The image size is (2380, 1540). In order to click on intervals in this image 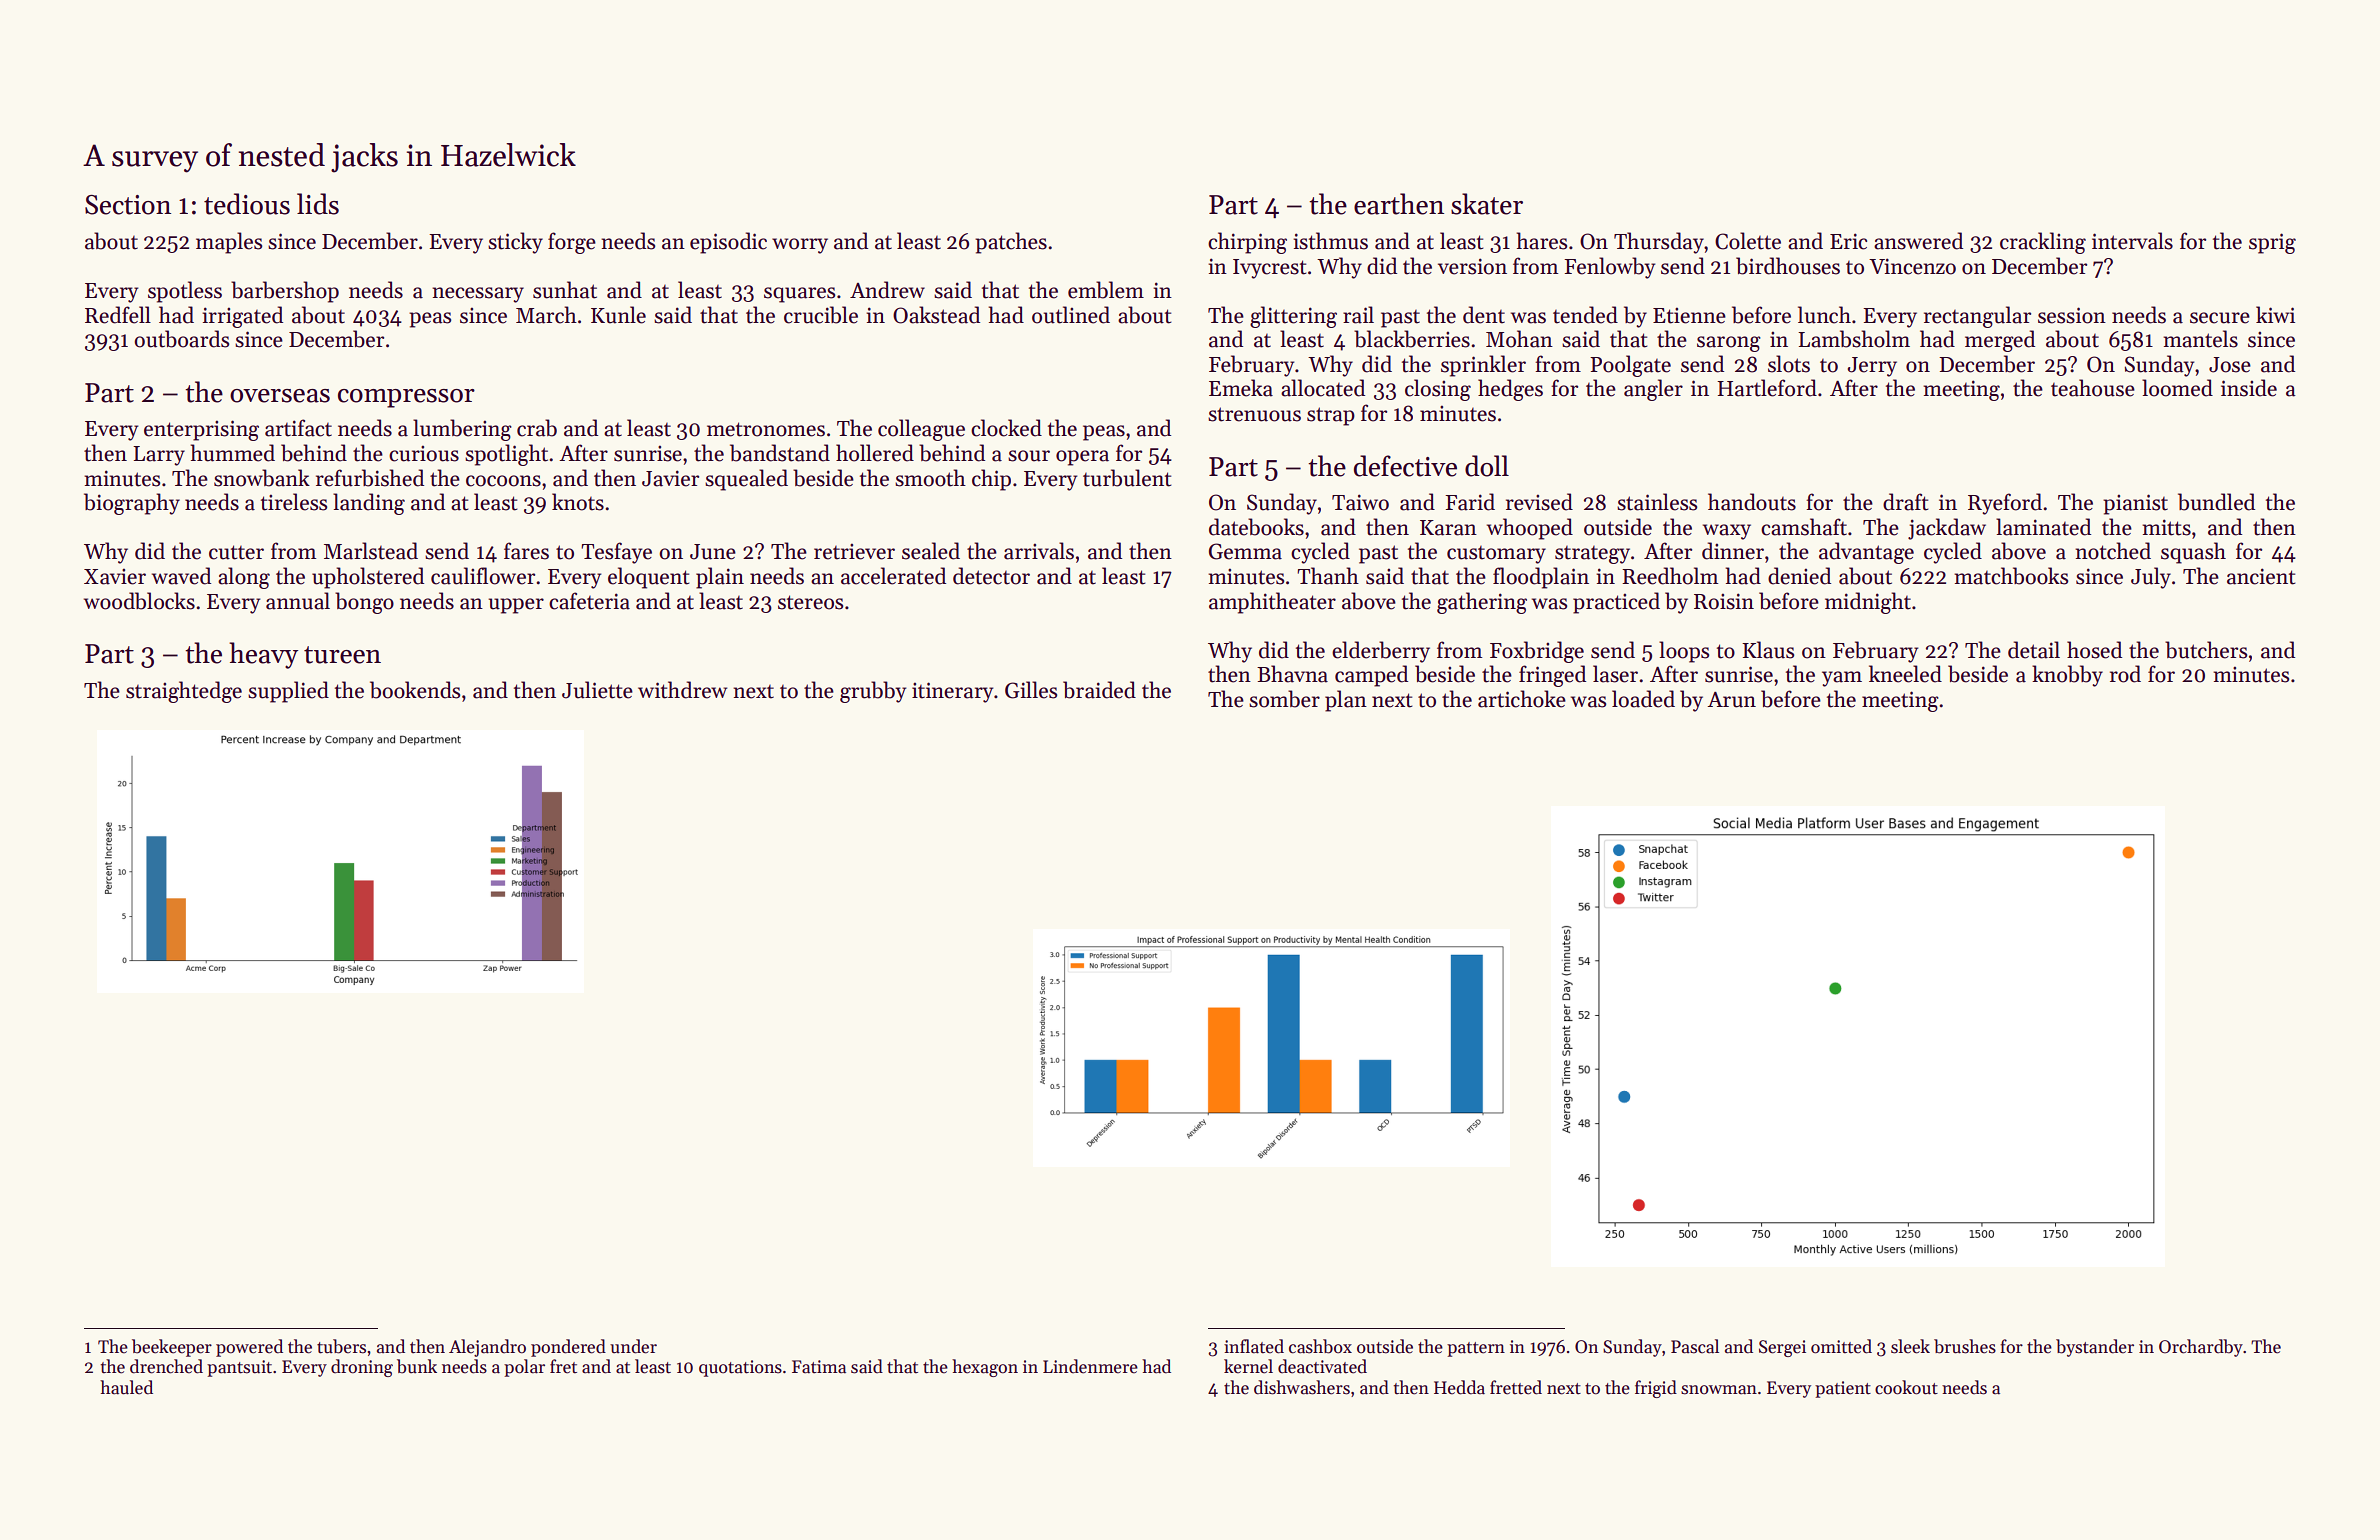, I will do `click(2132, 241)`.
